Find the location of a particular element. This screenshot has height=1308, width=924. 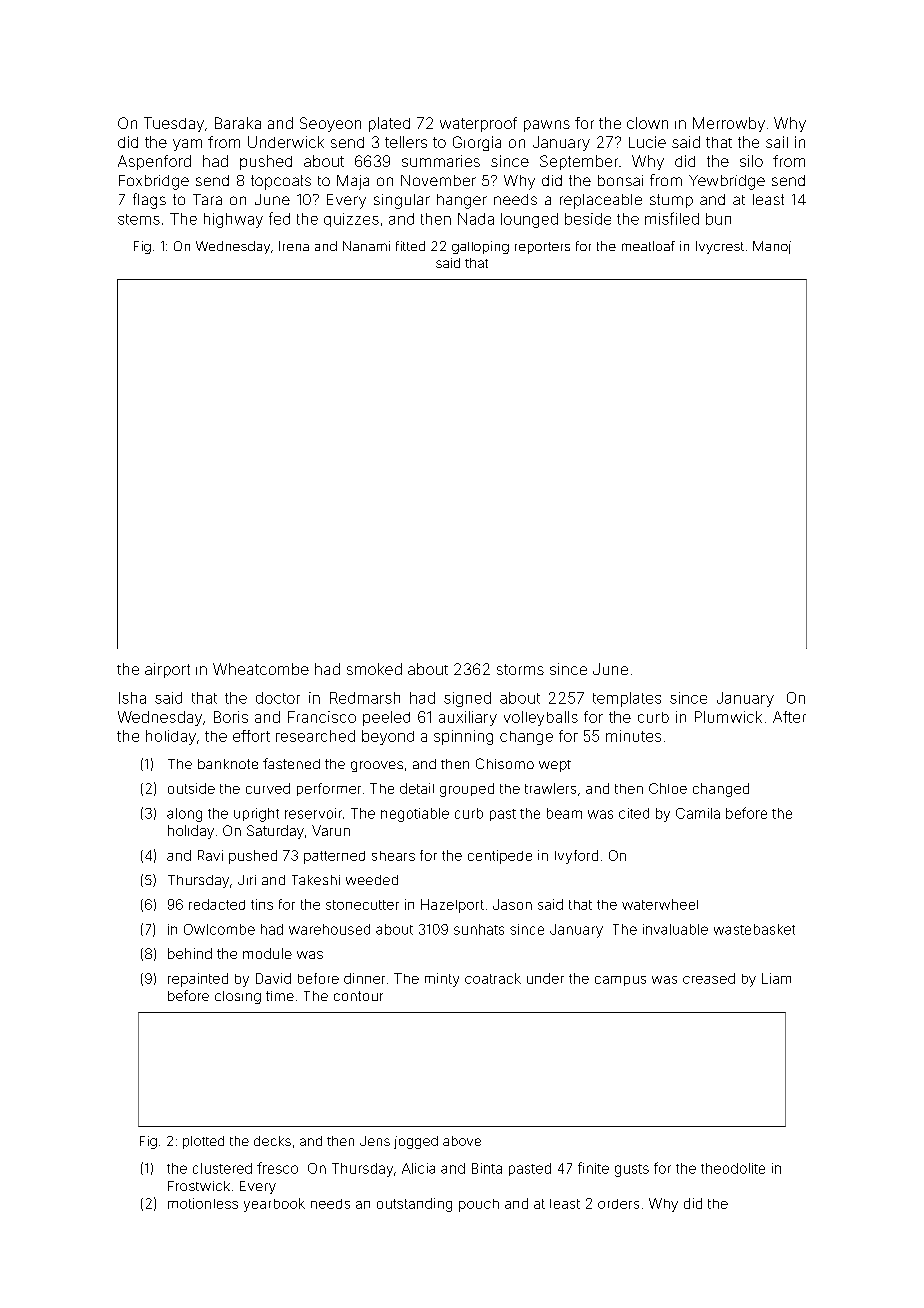

motionless is located at coordinates (203, 1203).
